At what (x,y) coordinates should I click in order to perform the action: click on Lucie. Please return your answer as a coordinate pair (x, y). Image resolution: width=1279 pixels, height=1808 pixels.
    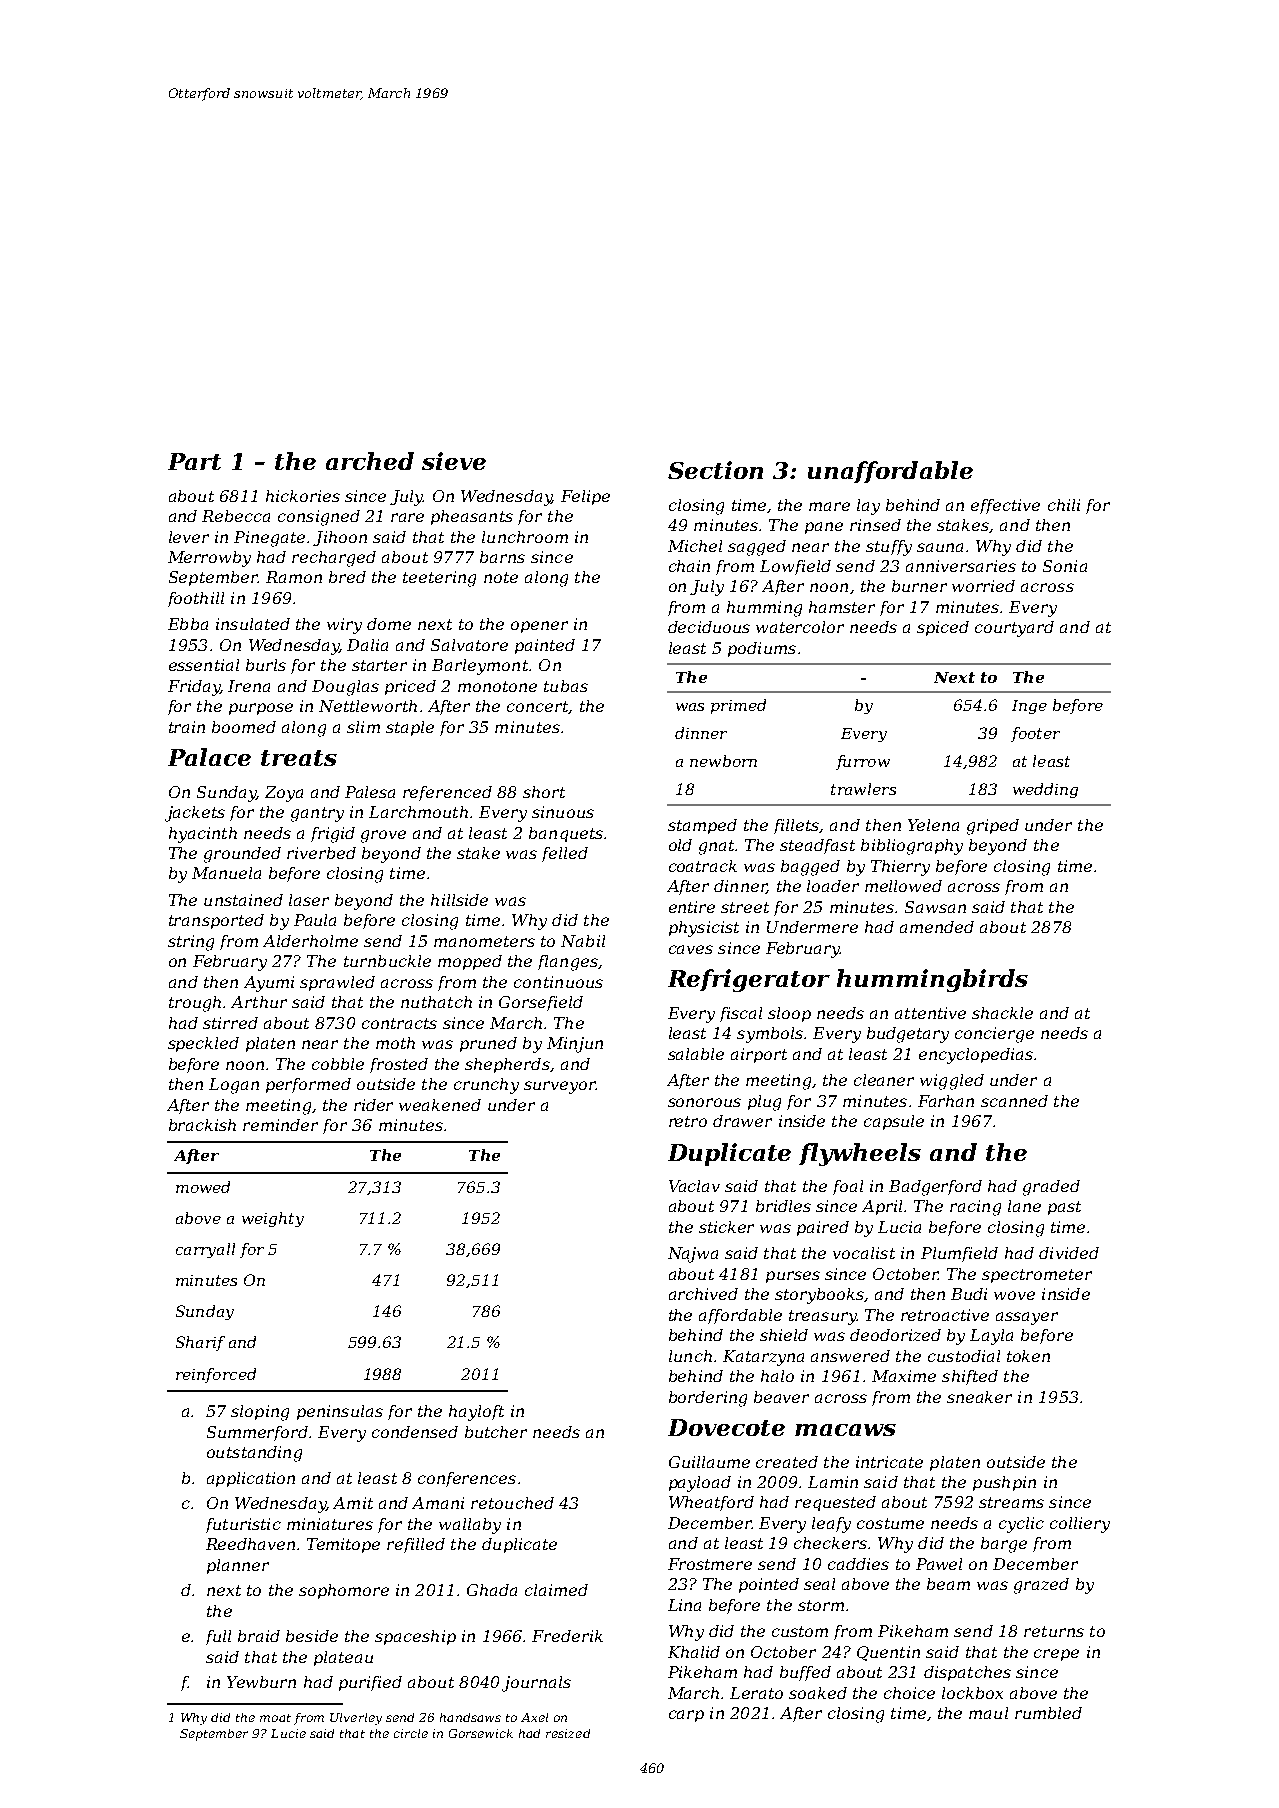
    Looking at the image, I should click on (288, 1733).
